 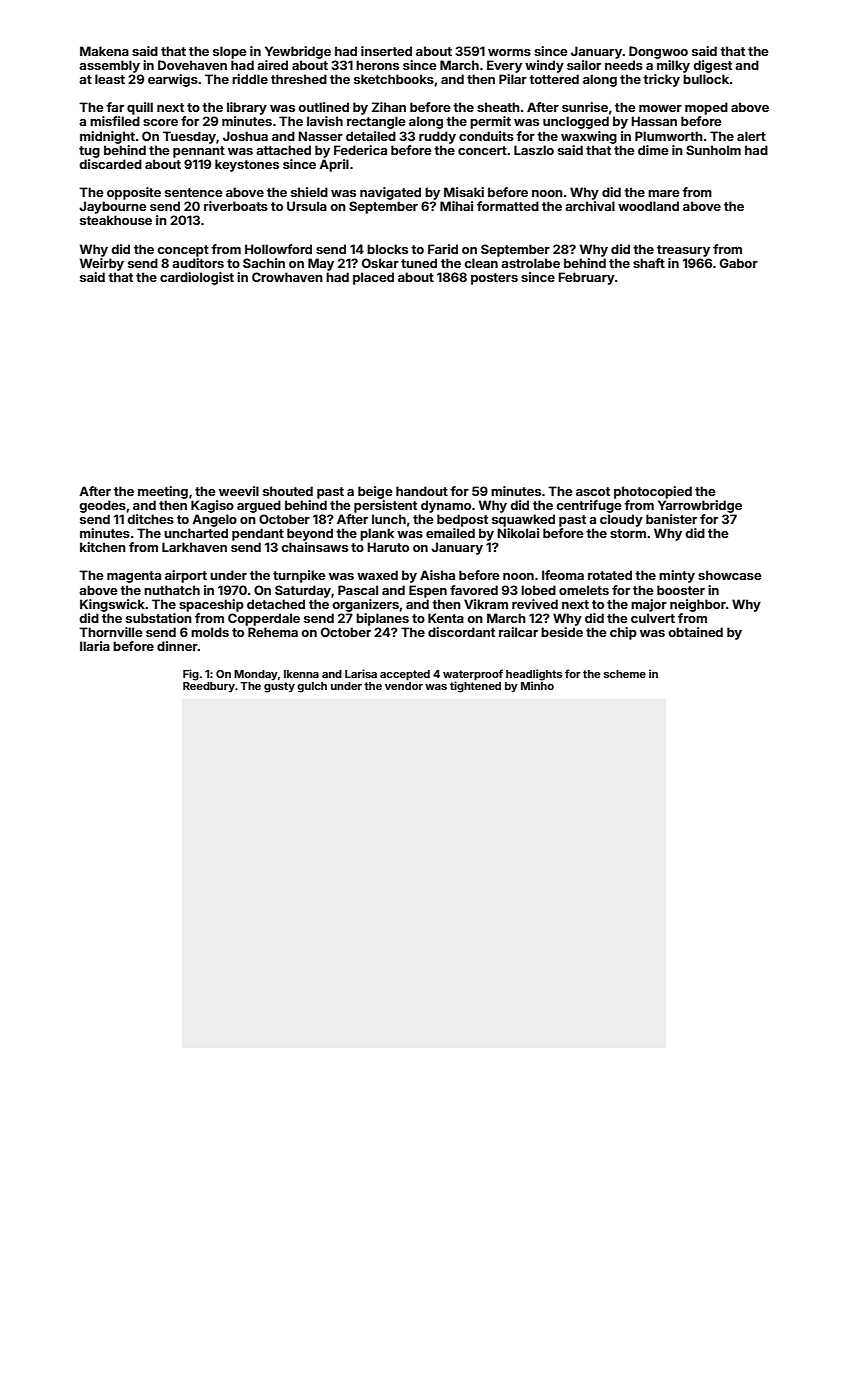 I want to click on tuned, so click(x=419, y=263).
